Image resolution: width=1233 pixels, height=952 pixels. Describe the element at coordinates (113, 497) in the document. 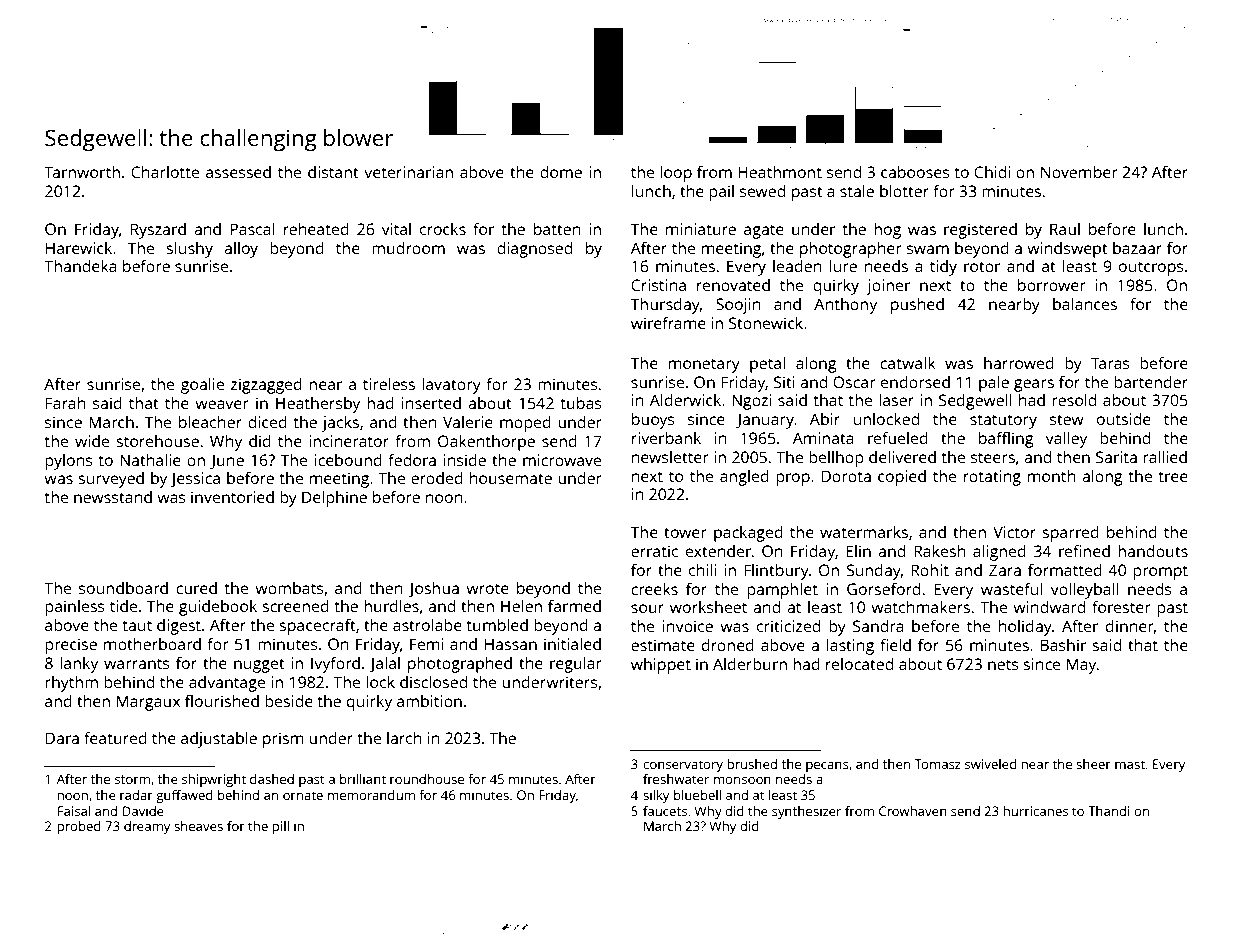

I see `newsstand` at that location.
